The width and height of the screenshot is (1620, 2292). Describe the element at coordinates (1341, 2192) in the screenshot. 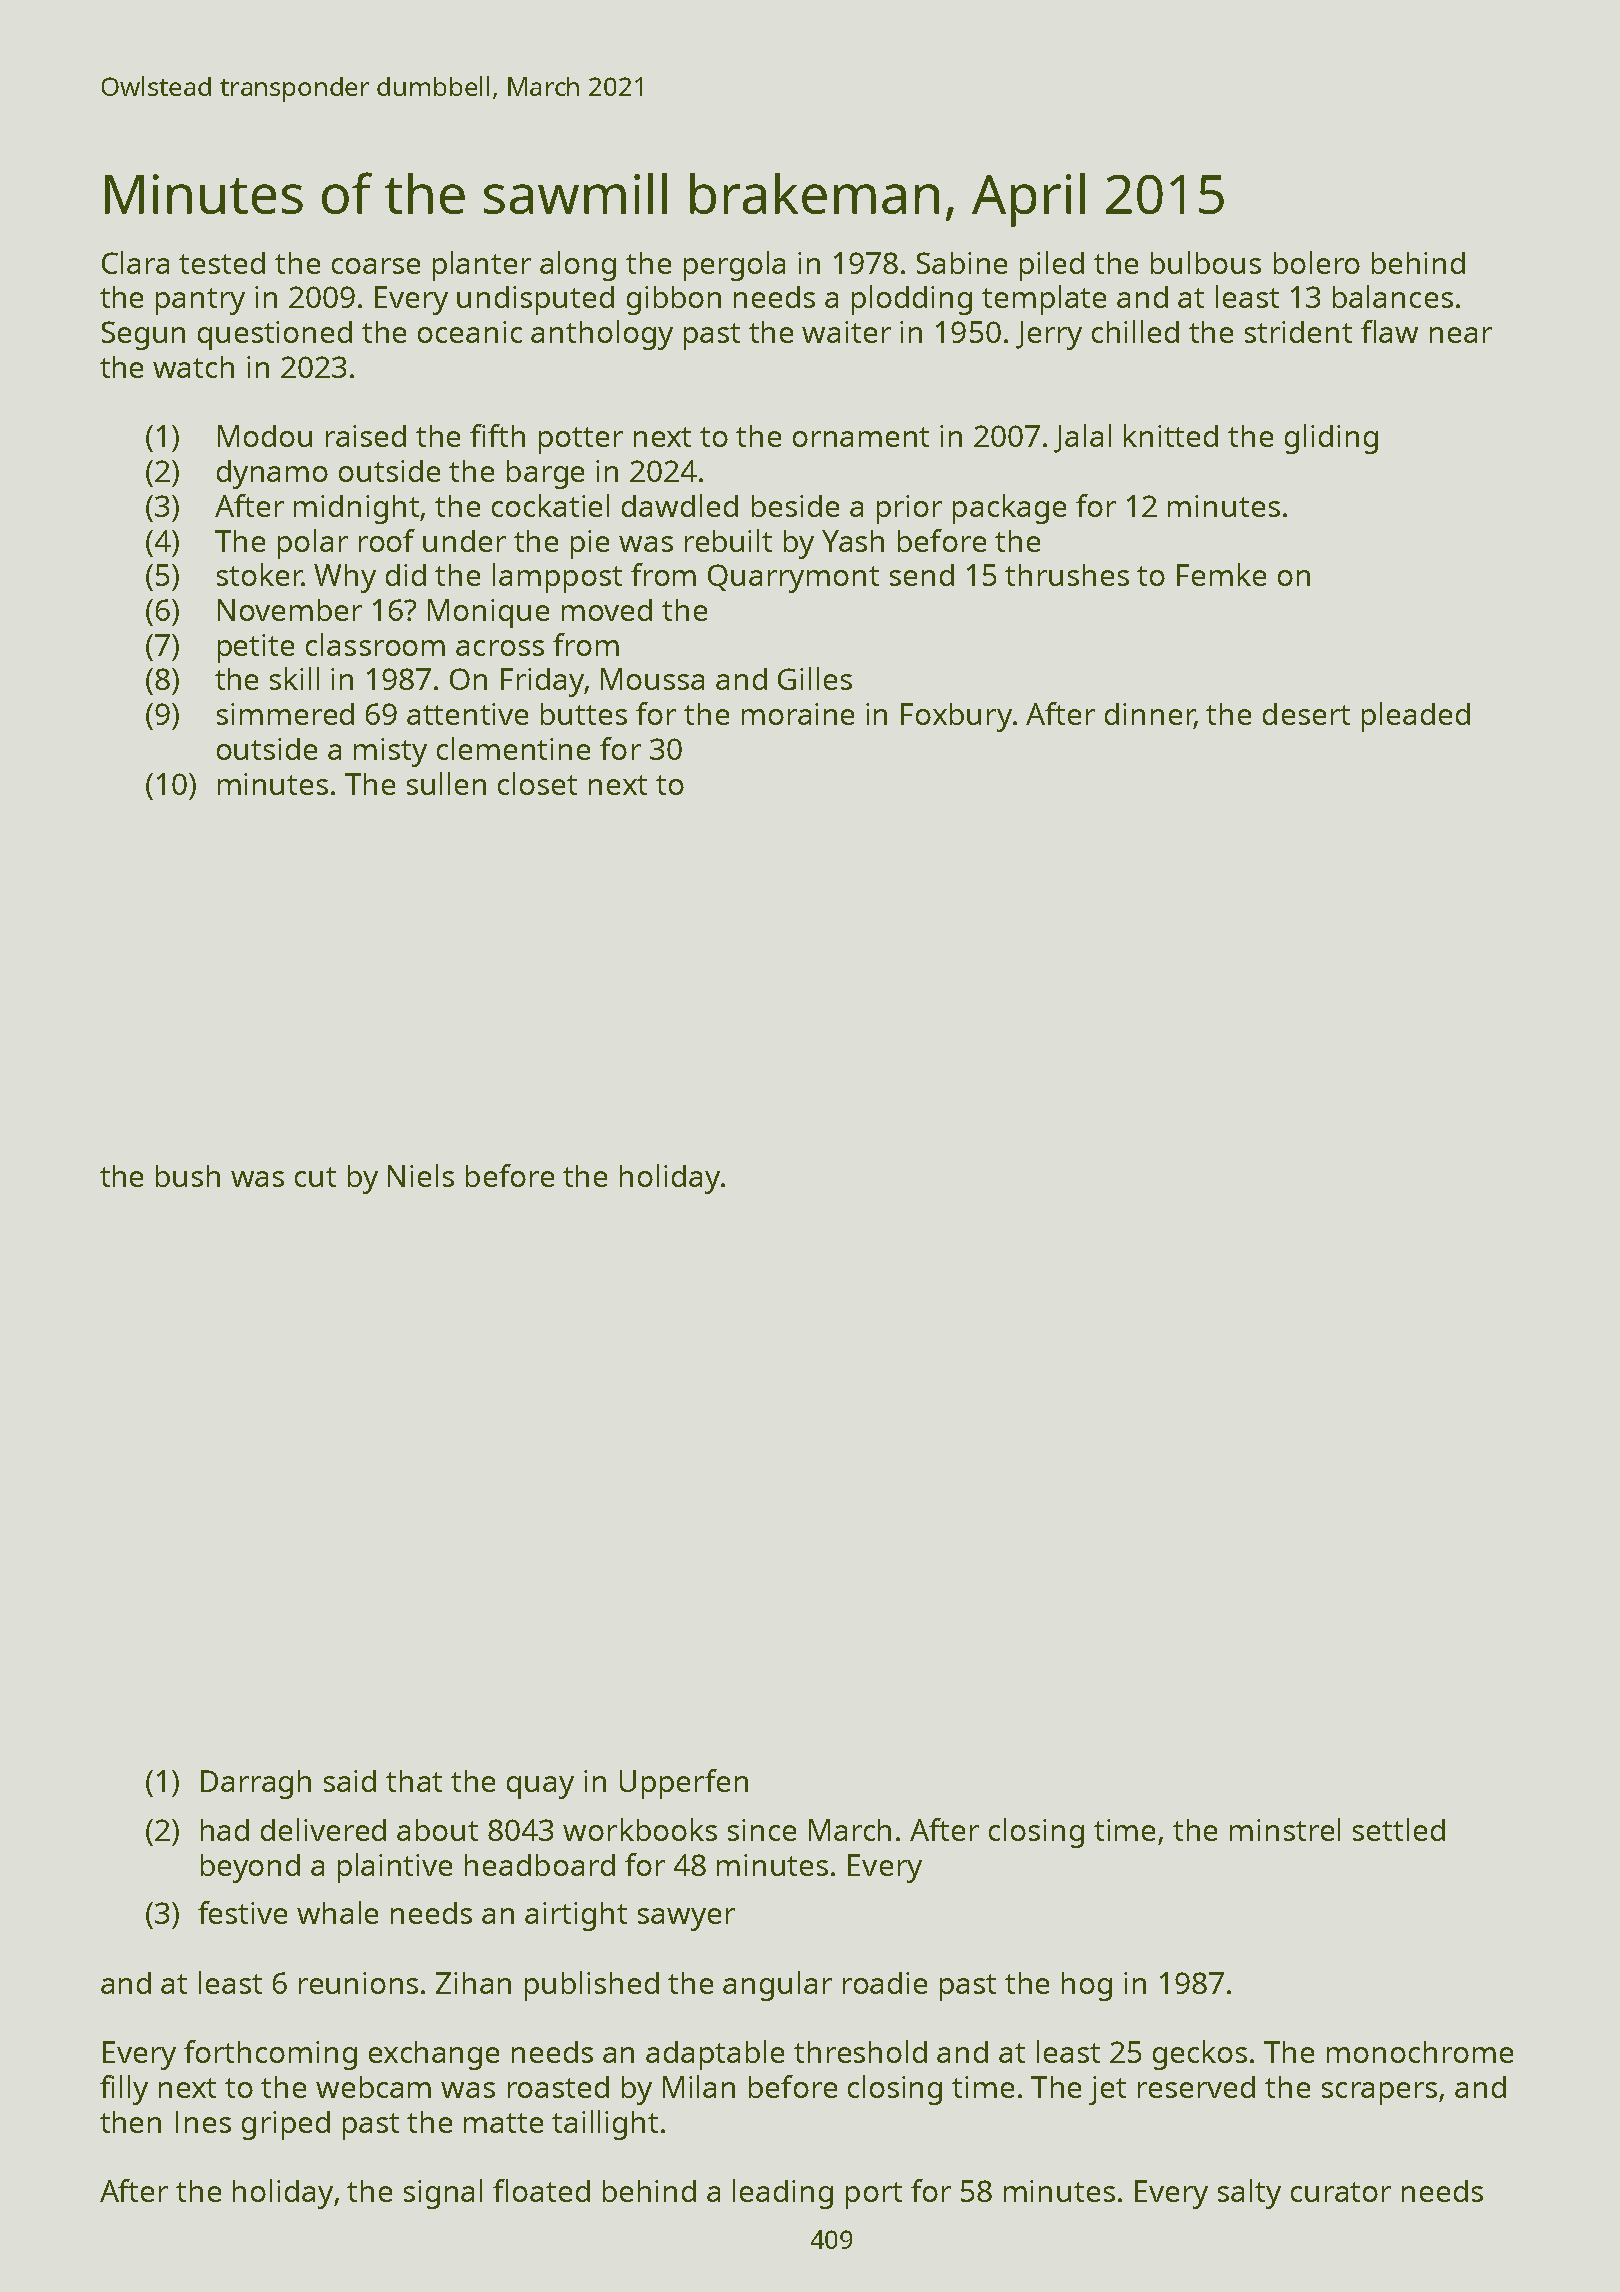

I see `curator` at that location.
